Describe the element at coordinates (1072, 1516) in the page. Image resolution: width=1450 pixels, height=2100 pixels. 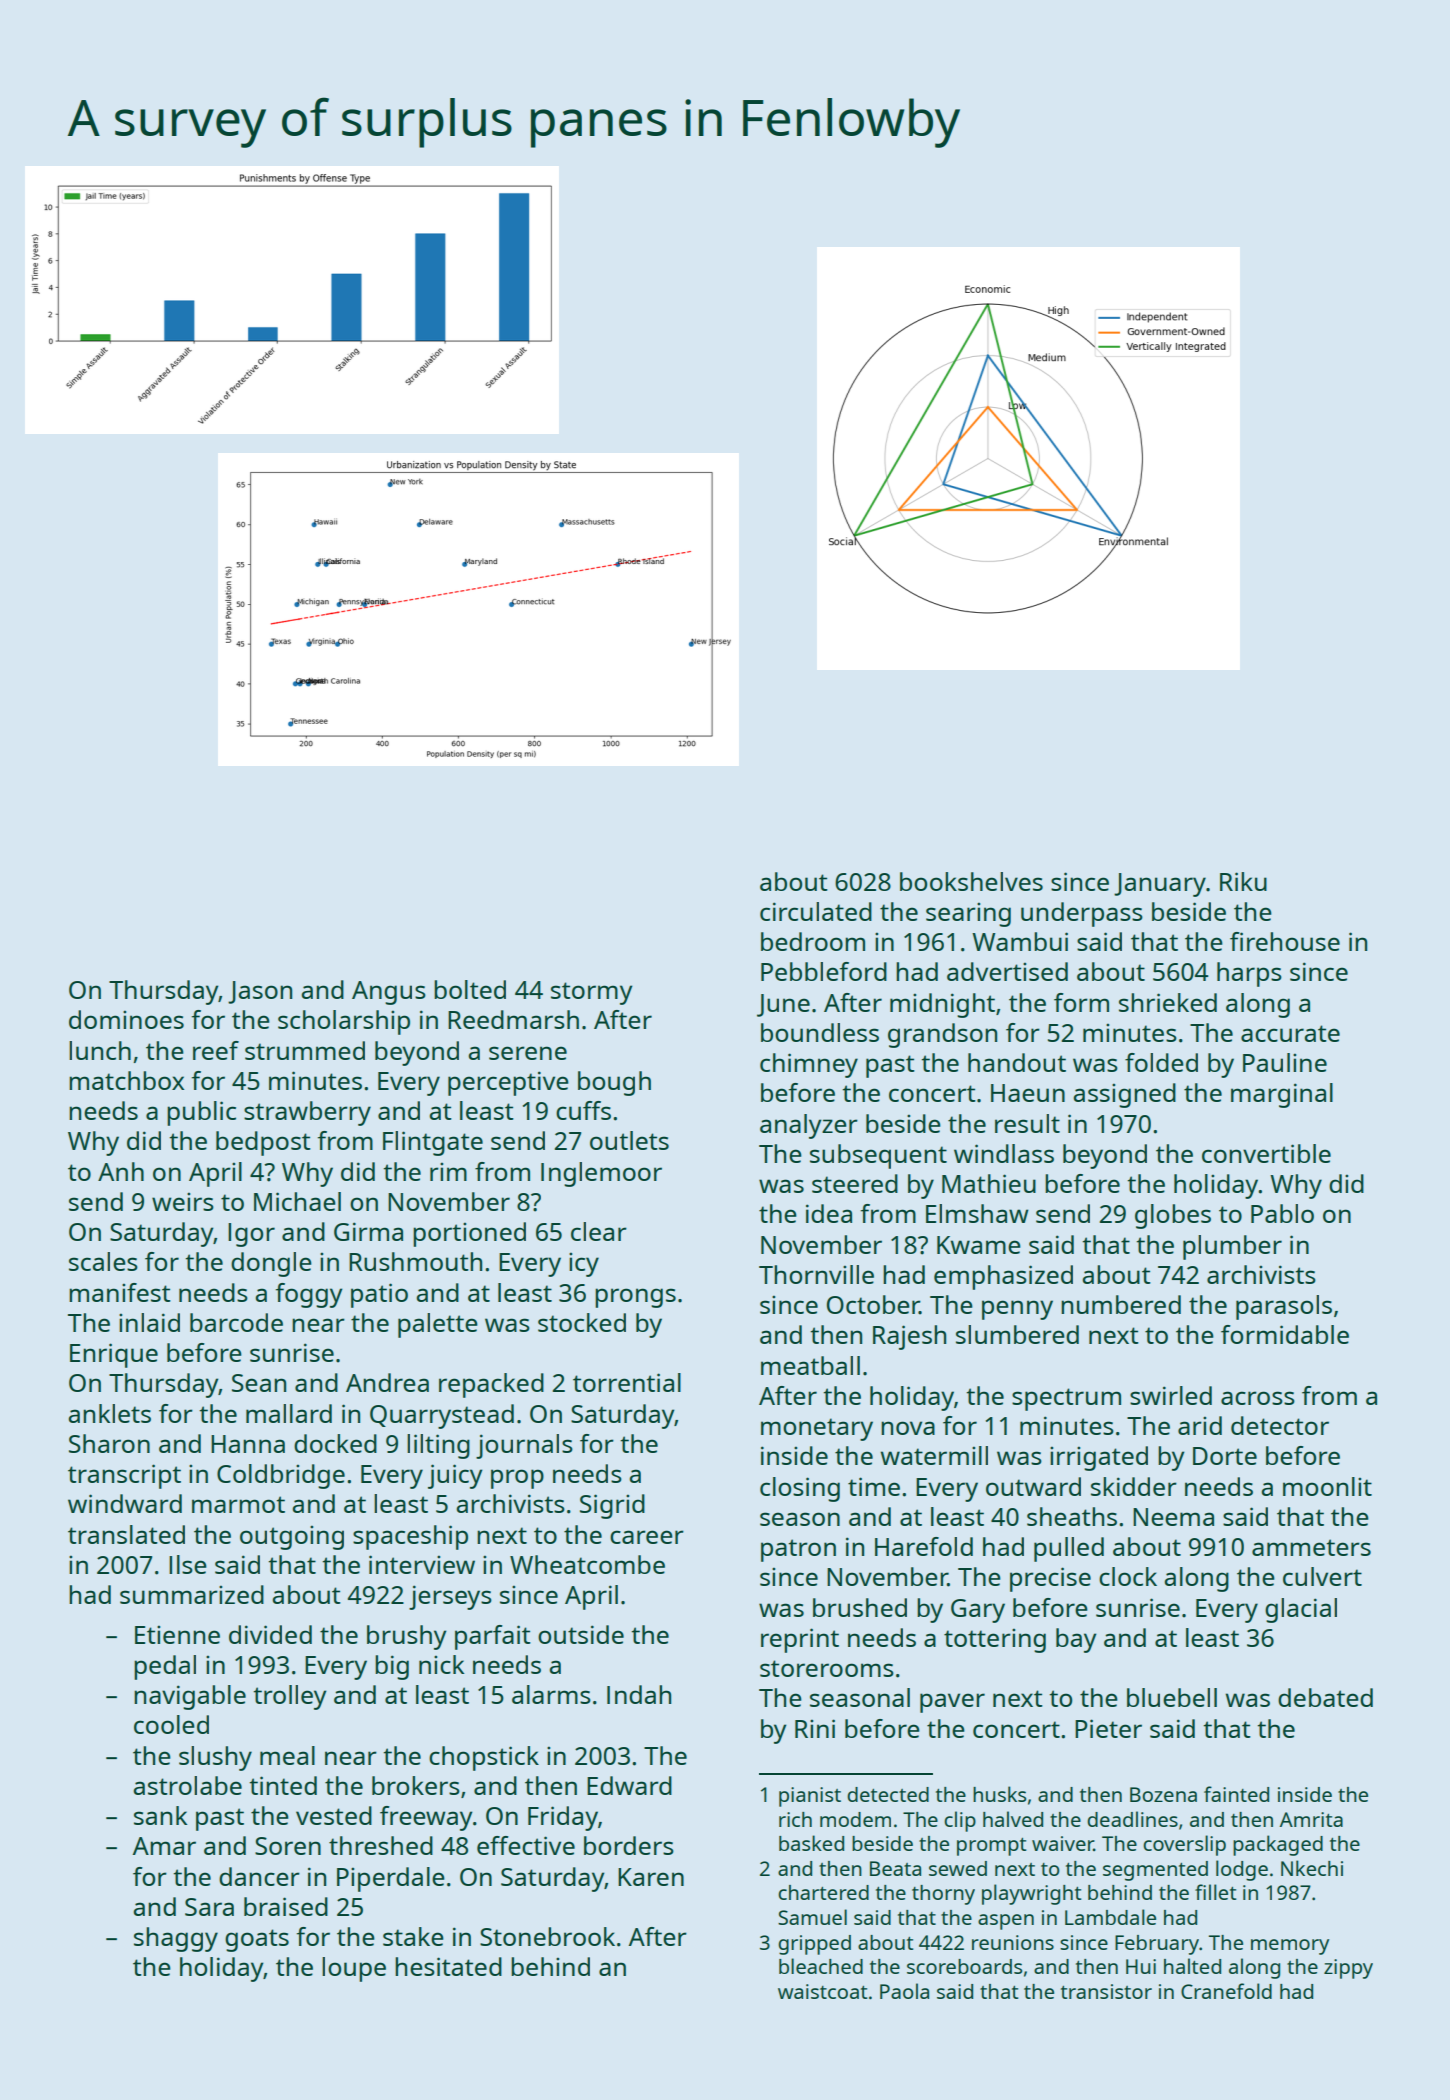
I see `sheaths` at that location.
